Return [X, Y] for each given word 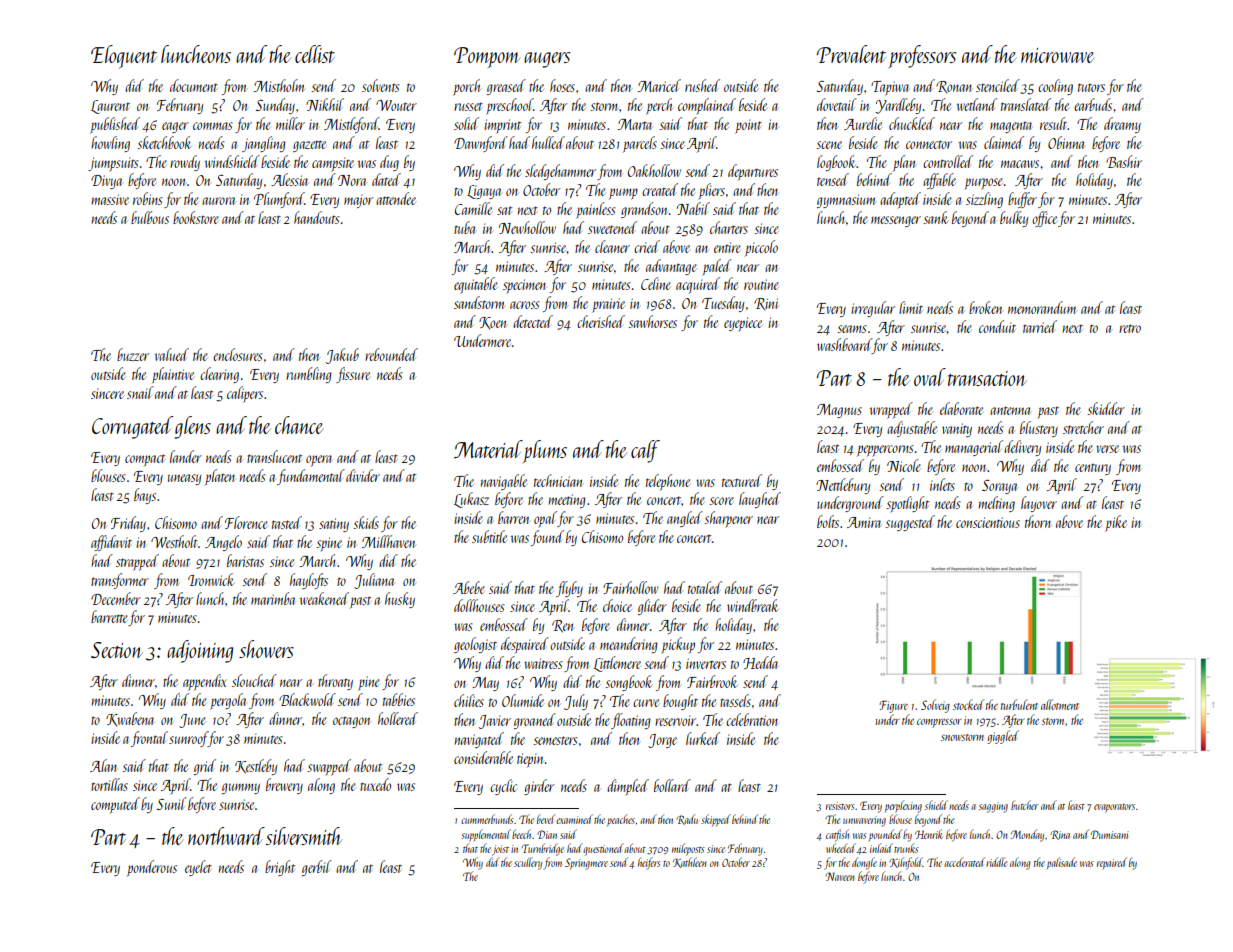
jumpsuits [113, 164]
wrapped [891, 410]
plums [545, 451]
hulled [548, 142]
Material [488, 449]
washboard [844, 346]
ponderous [152, 868]
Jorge [662, 741]
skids [366, 522]
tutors [1091, 87]
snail [140, 392]
